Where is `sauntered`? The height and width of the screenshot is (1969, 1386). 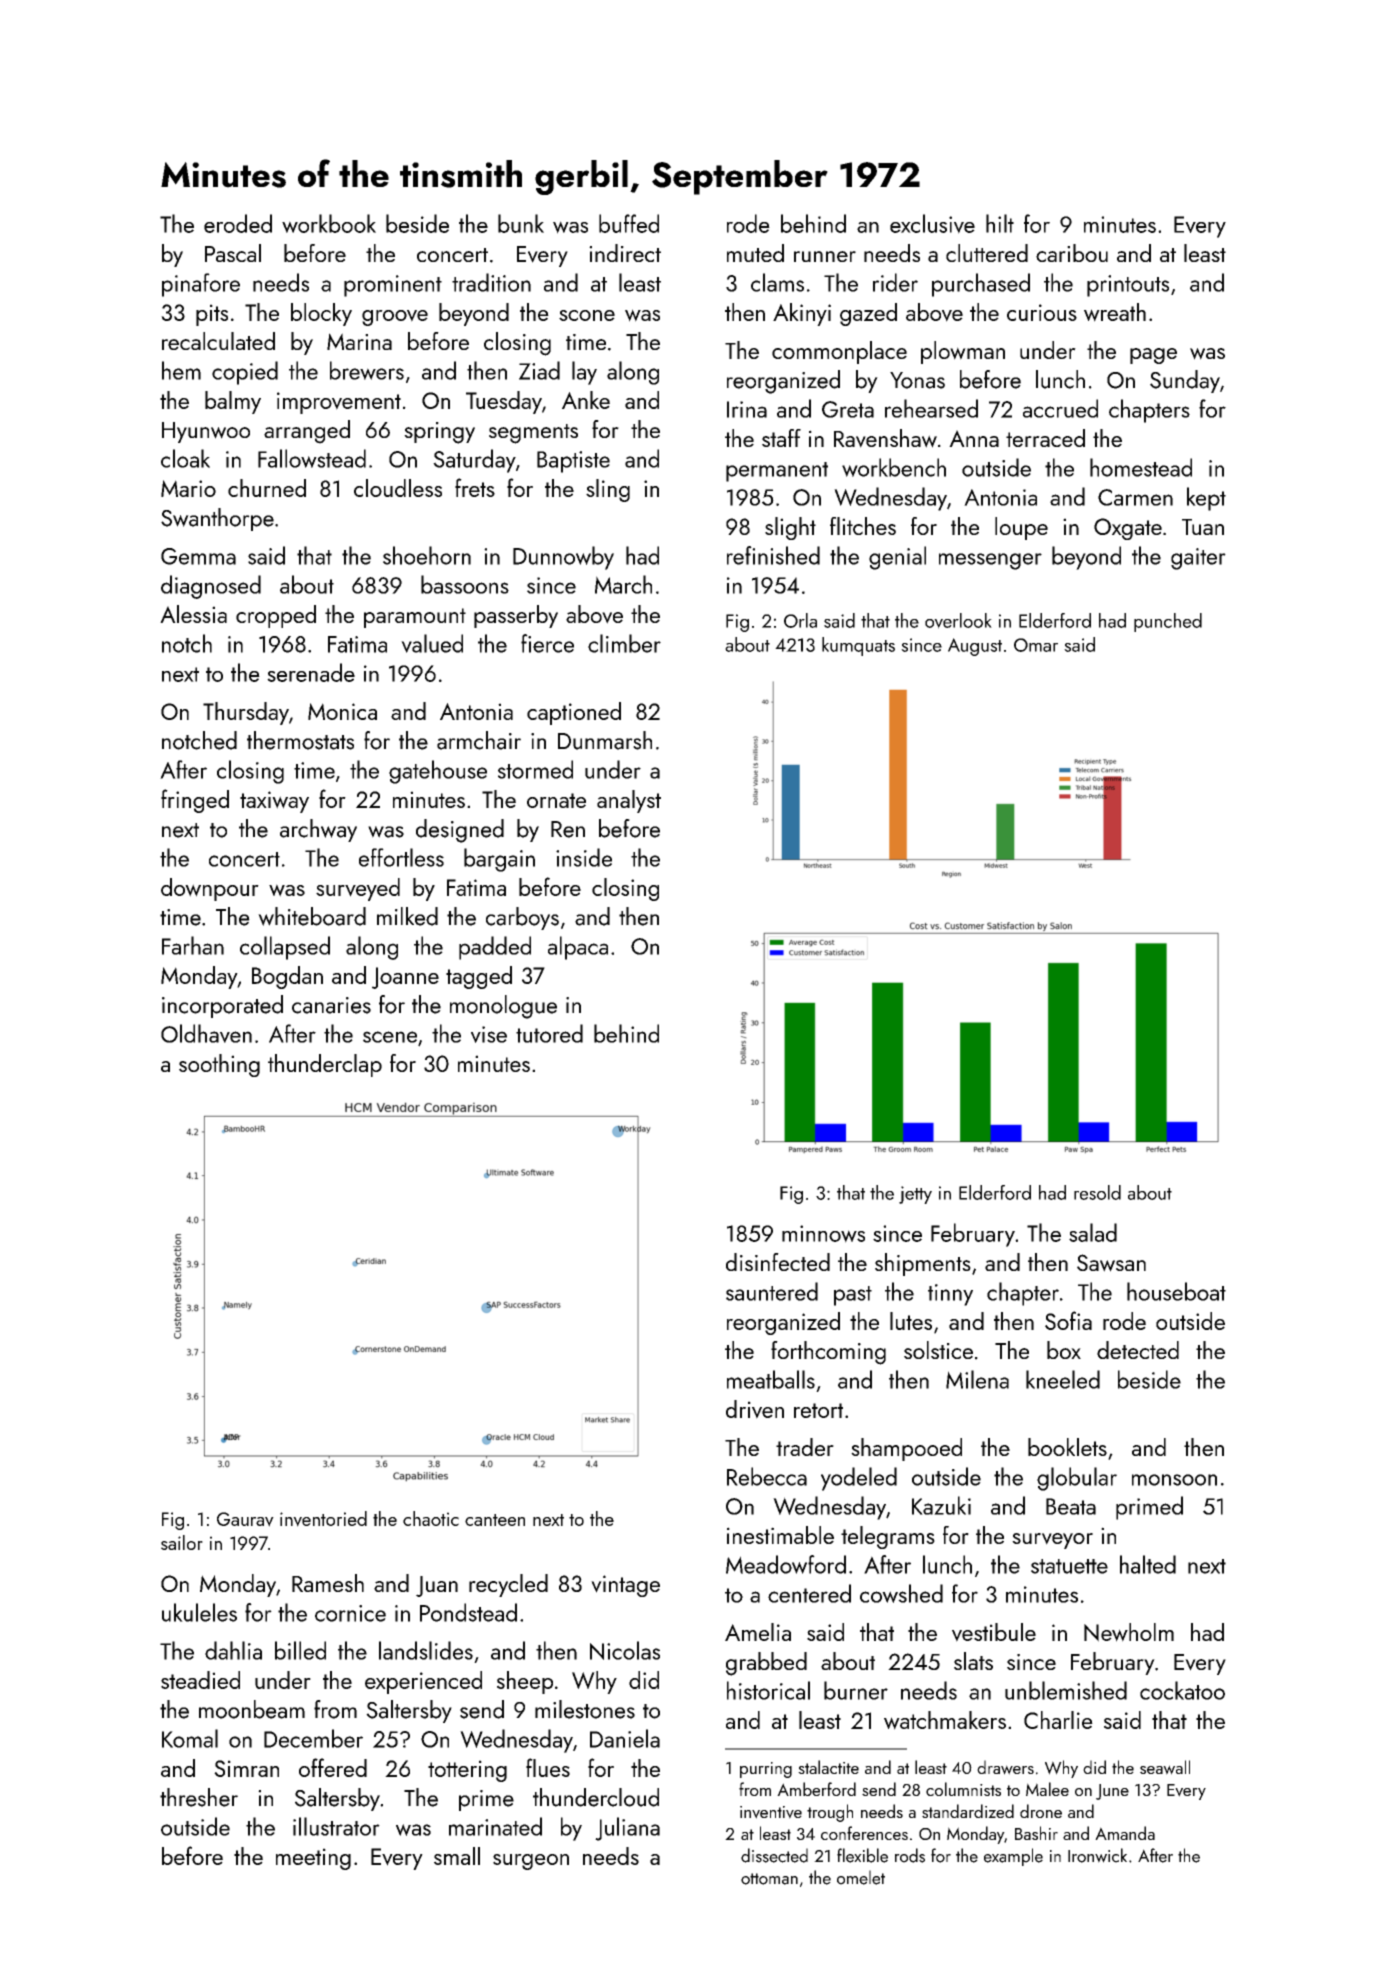 sauntered is located at coordinates (772, 1291).
